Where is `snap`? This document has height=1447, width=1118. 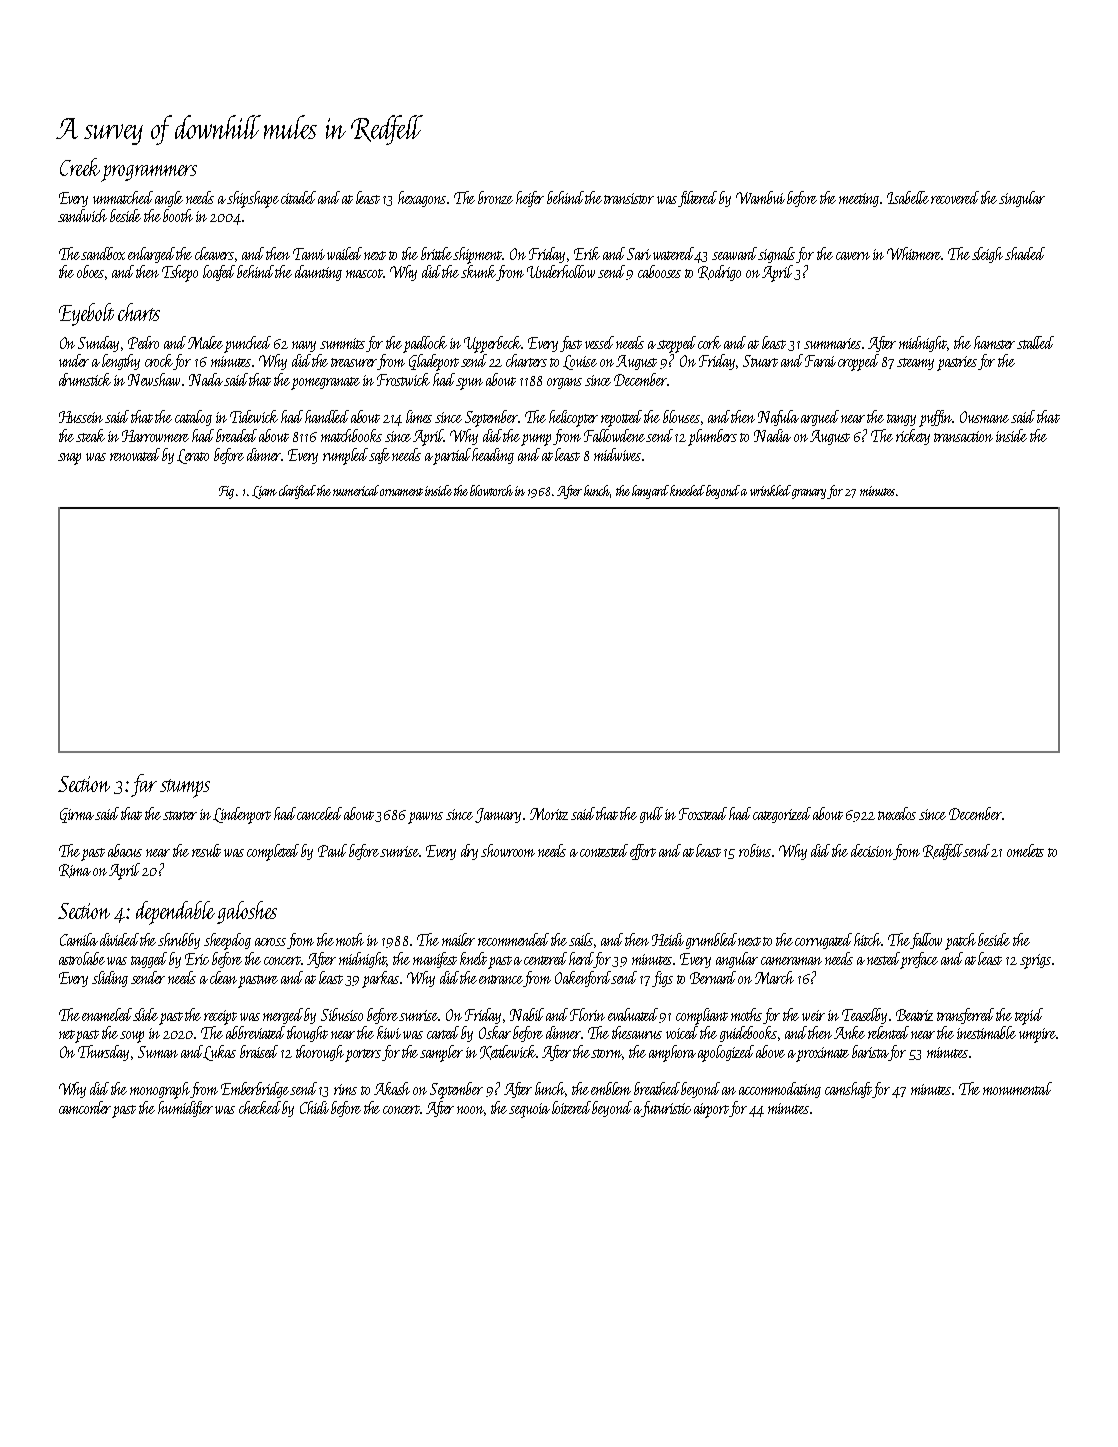
snap is located at coordinates (69, 459).
